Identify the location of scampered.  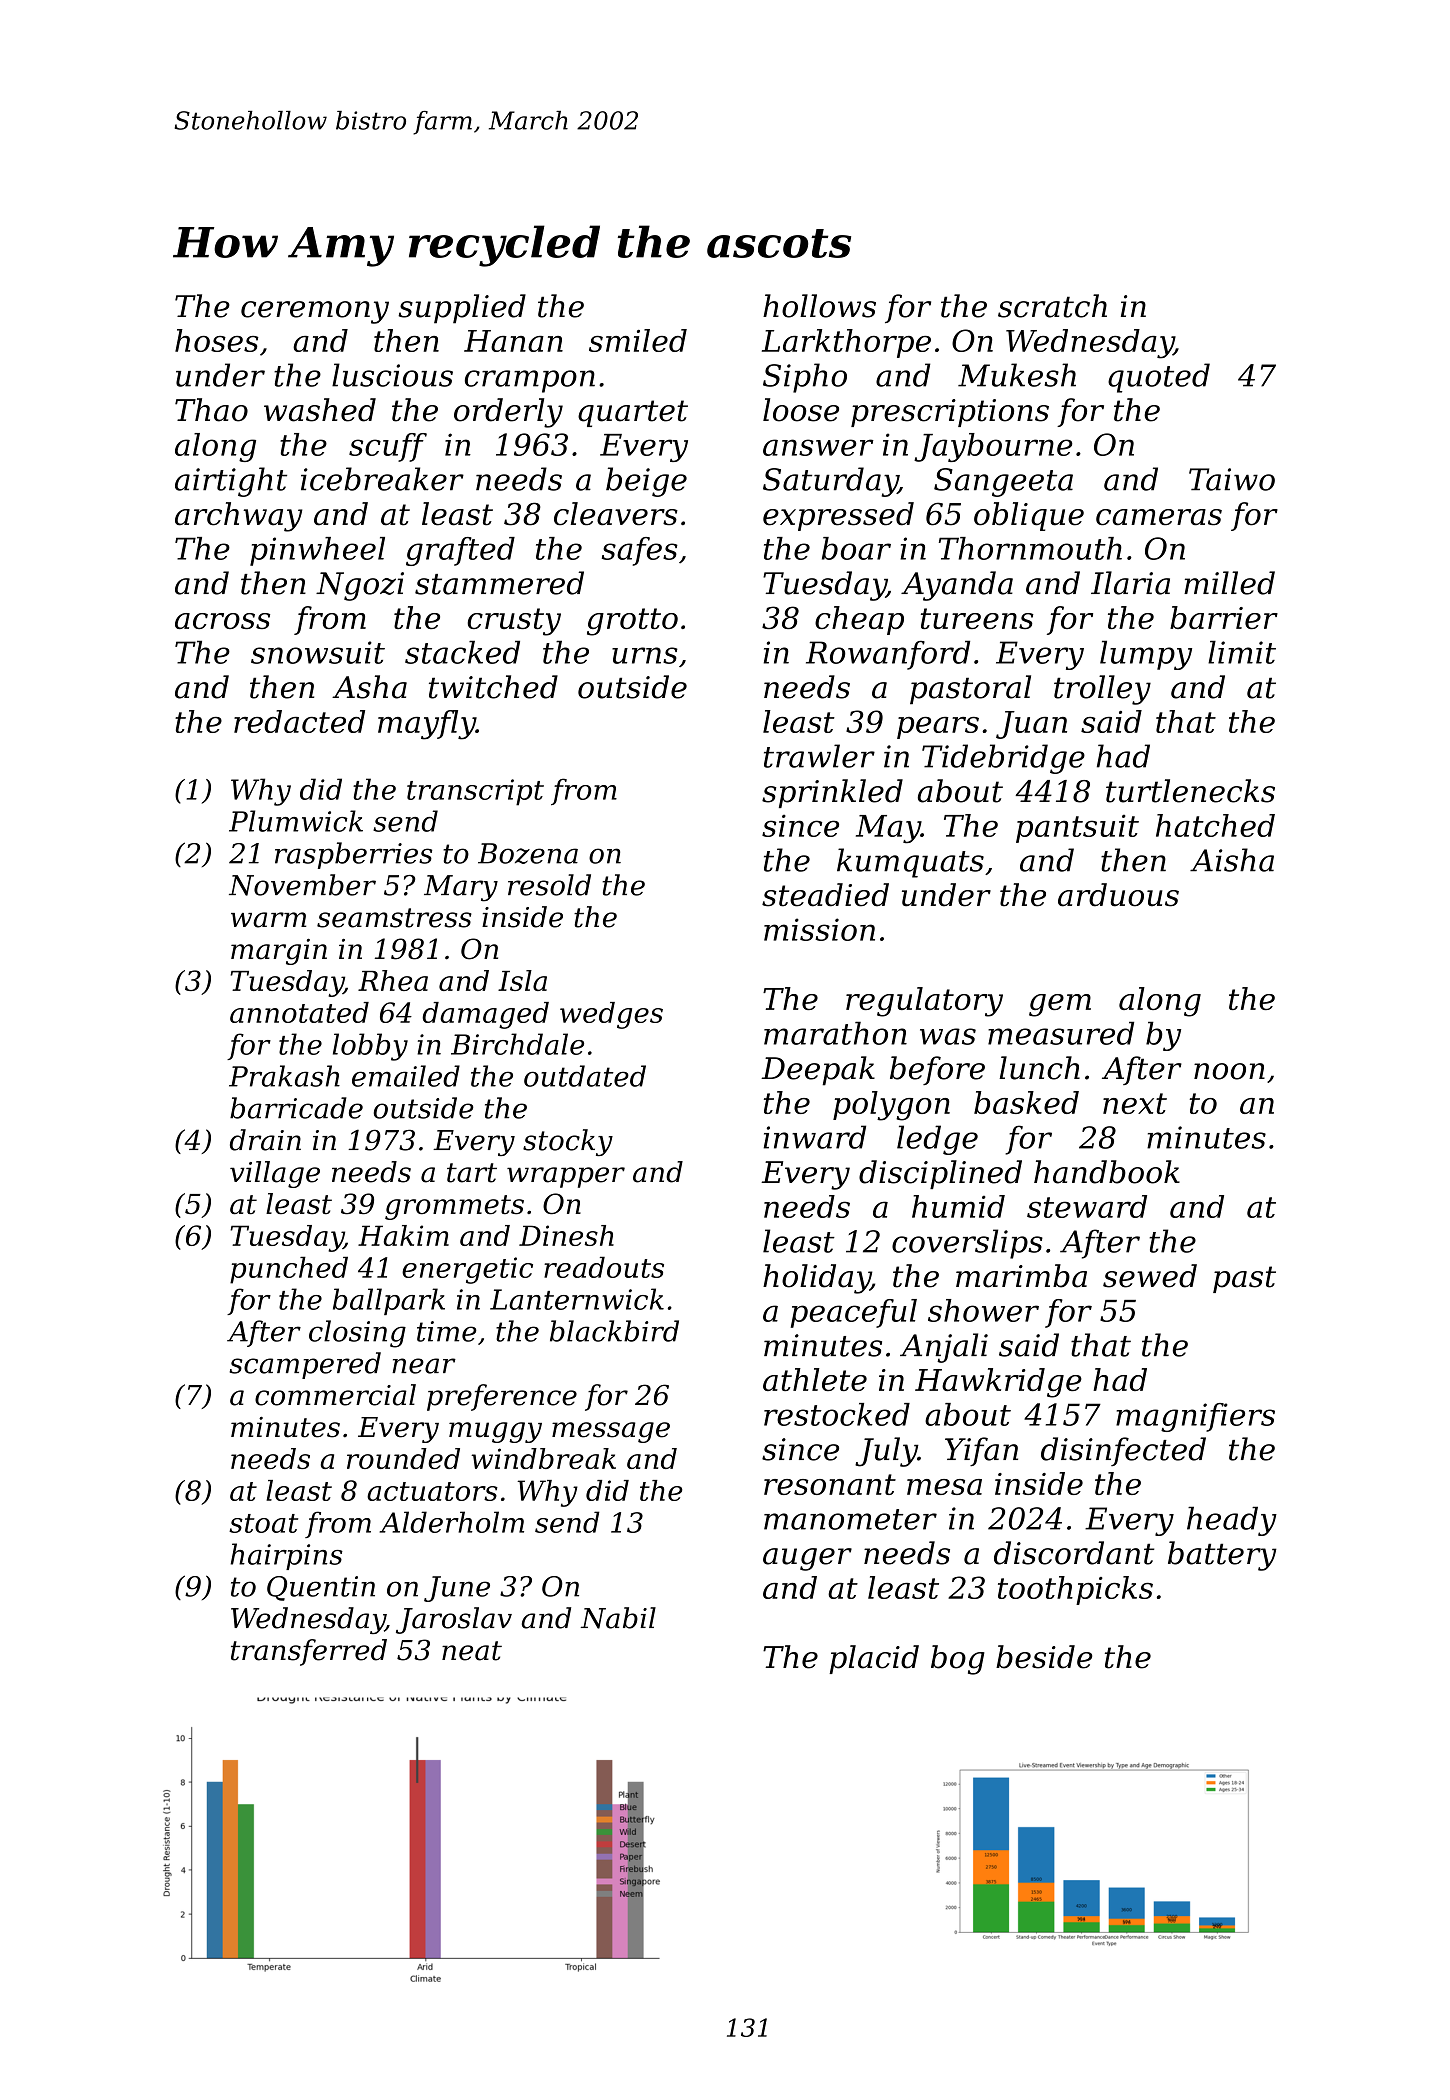
(305, 1365).
